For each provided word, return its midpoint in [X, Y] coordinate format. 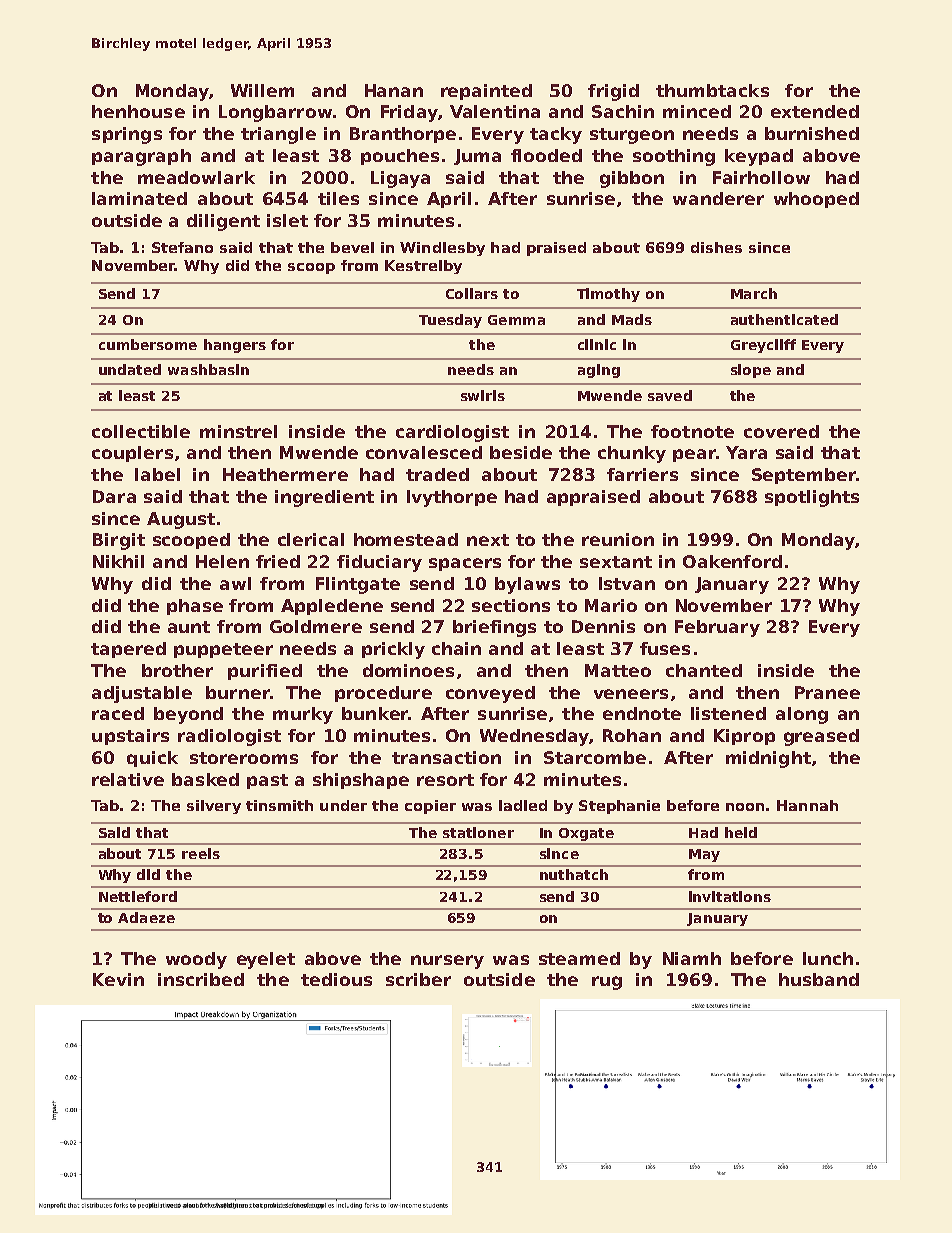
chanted [704, 670]
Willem [262, 90]
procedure [383, 694]
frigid [613, 92]
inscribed [201, 979]
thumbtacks [712, 90]
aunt [189, 627]
